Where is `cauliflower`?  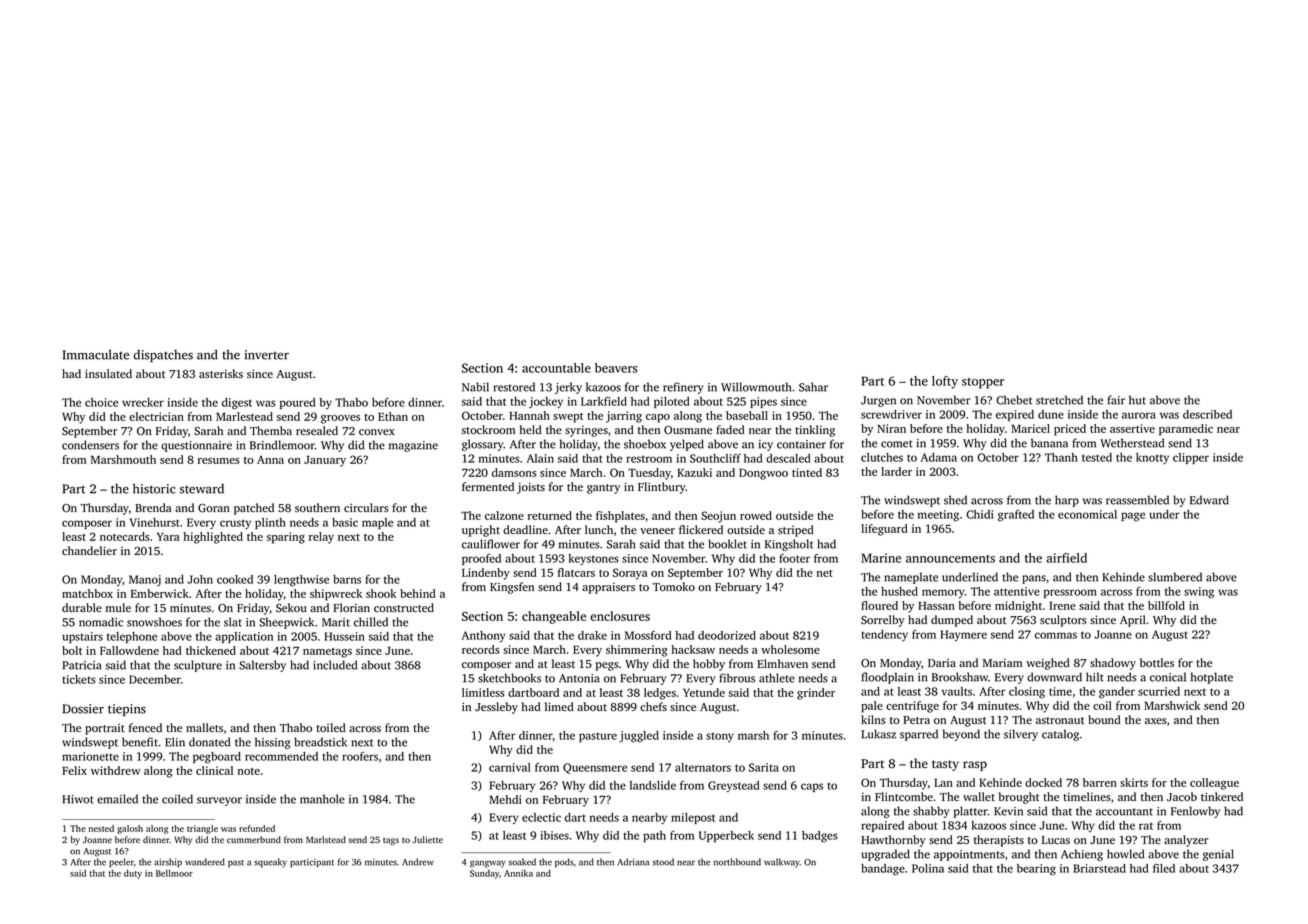
cauliflower is located at coordinates (491, 544).
